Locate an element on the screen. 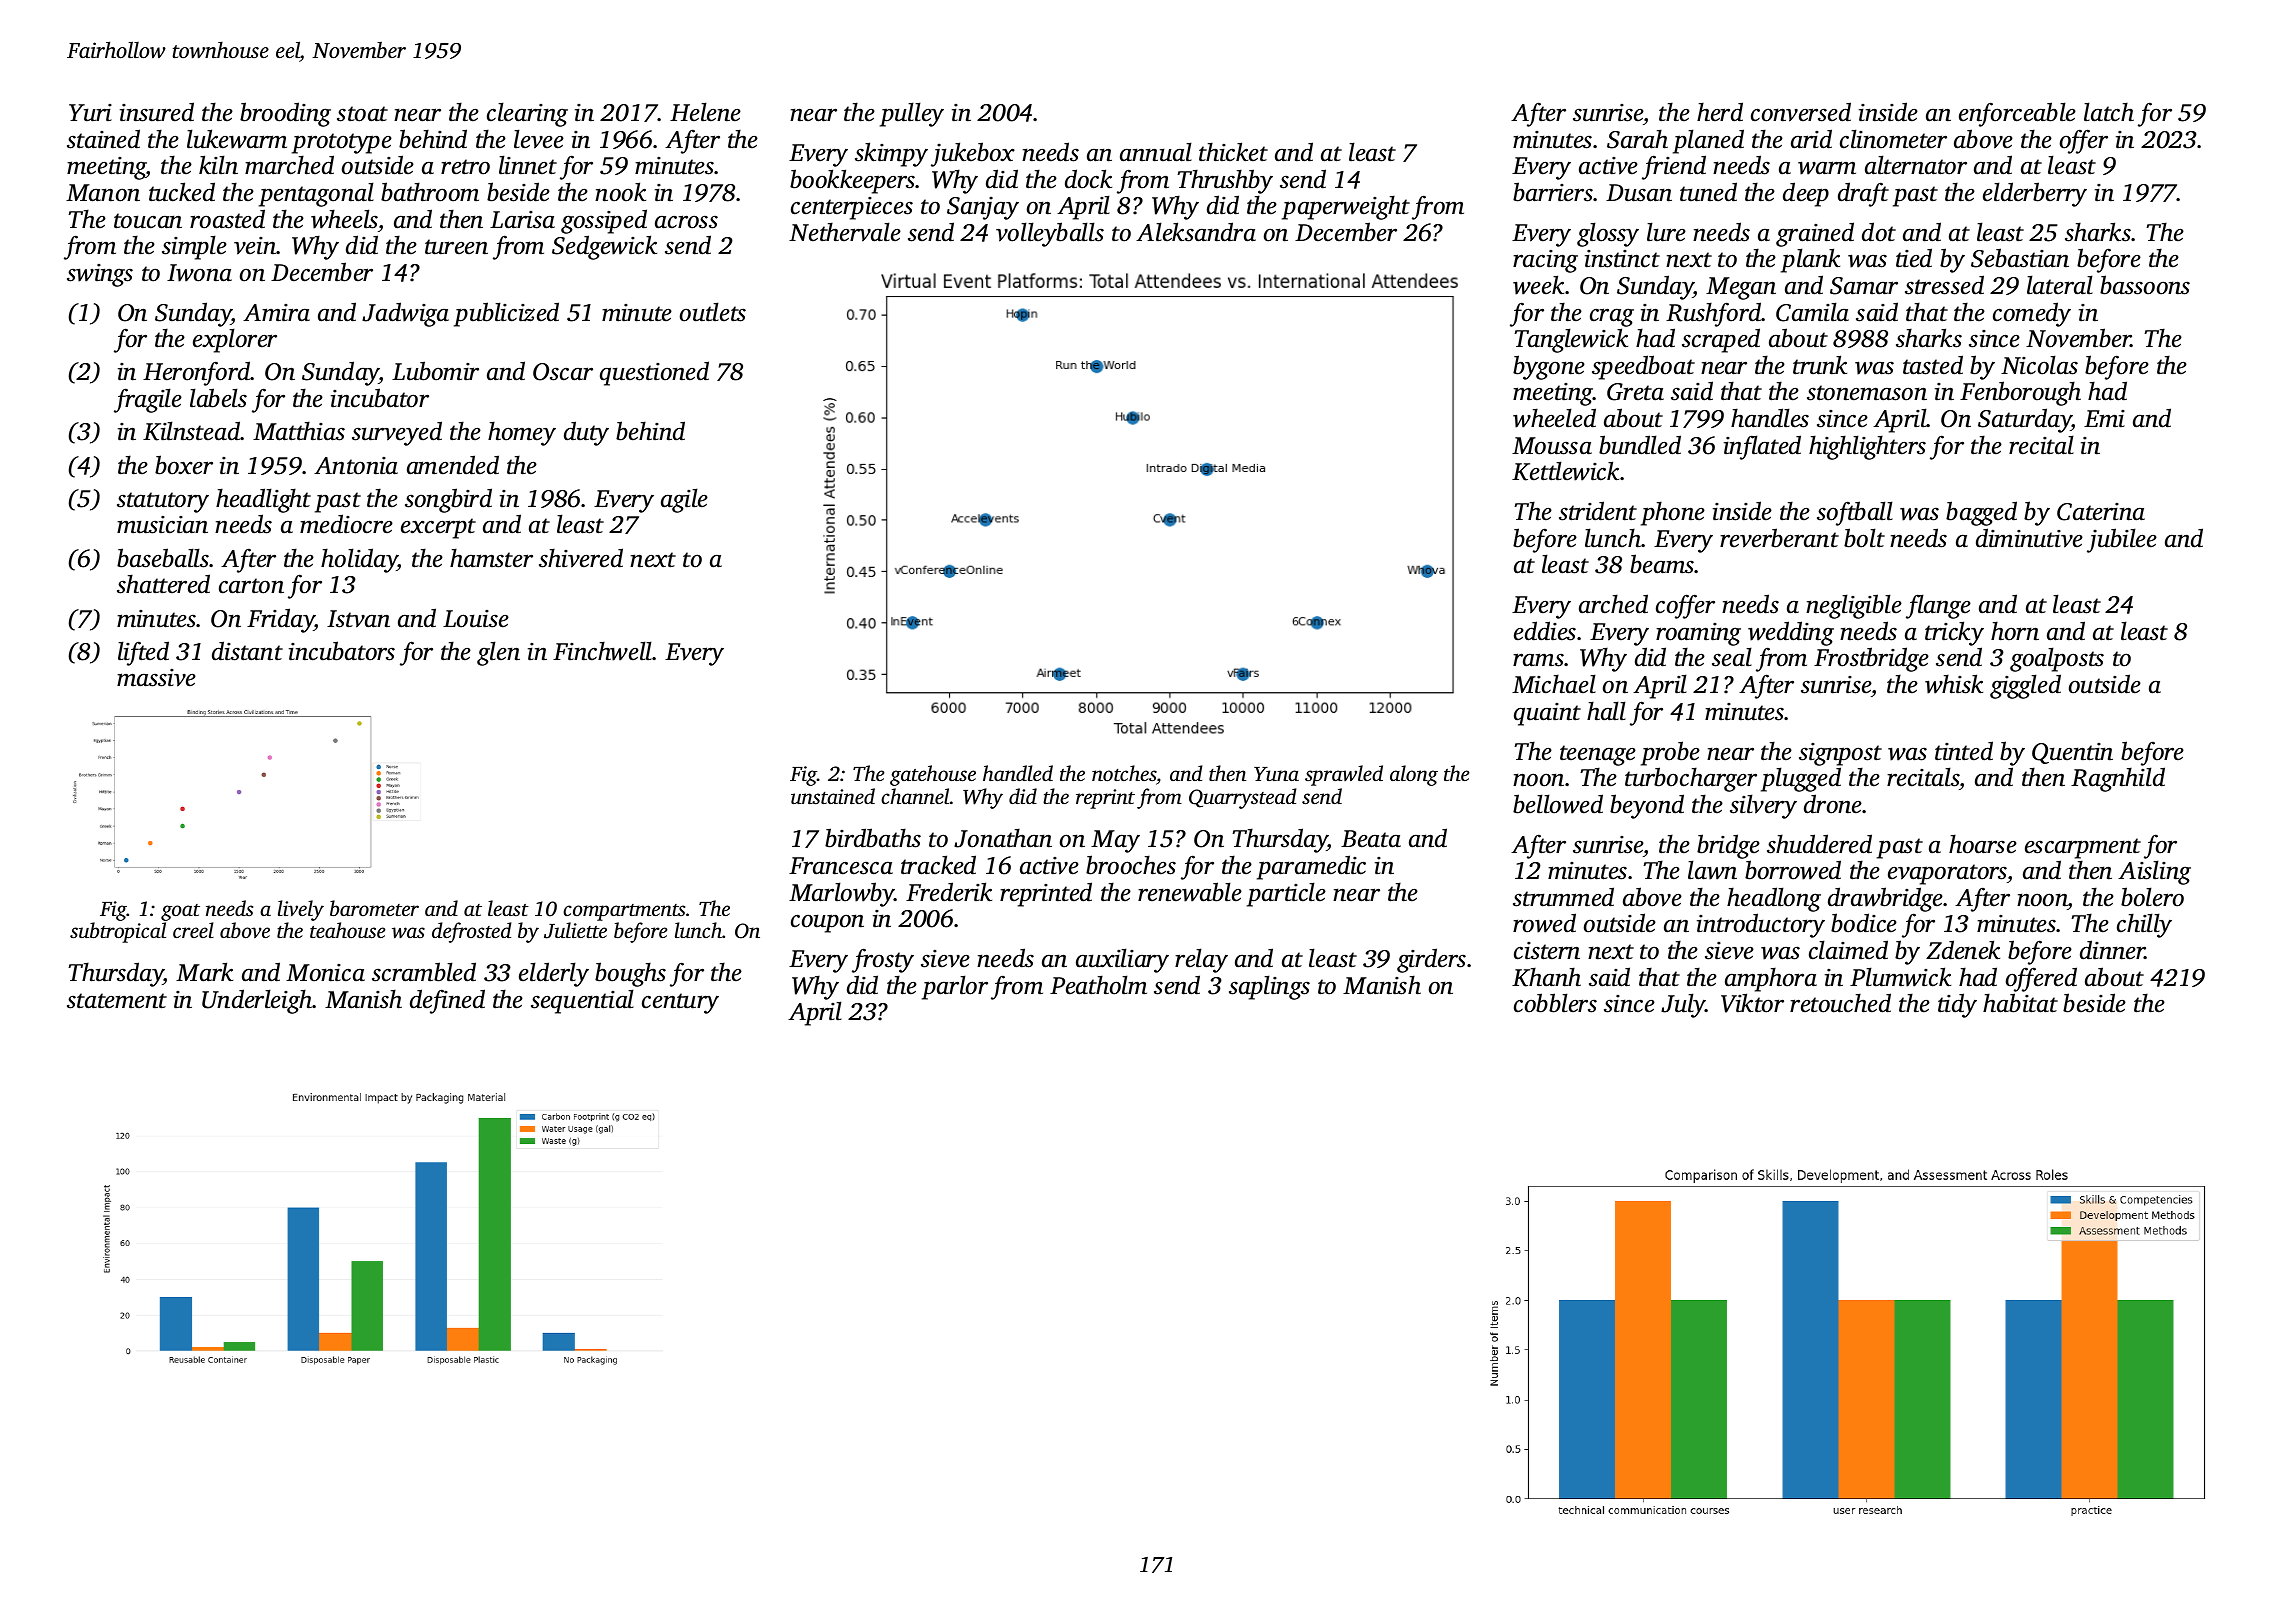  Peatholm is located at coordinates (1098, 985).
